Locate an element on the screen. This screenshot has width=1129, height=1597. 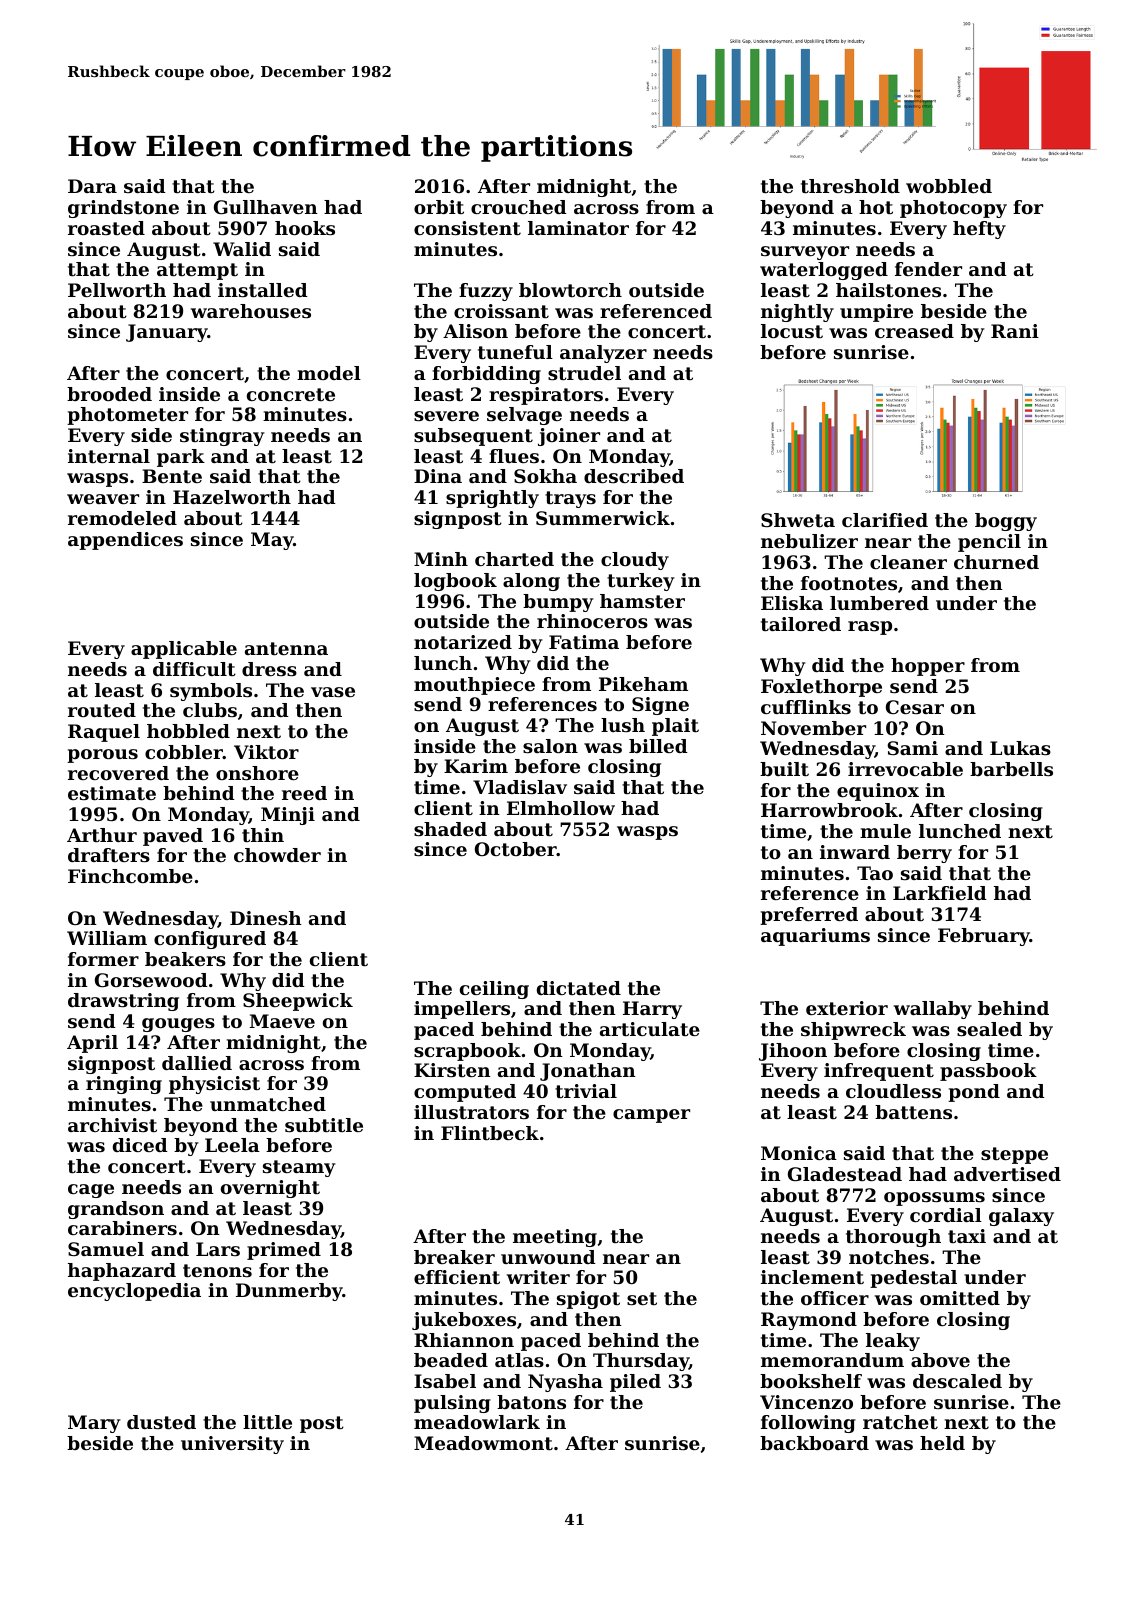
Vladislav is located at coordinates (520, 787).
